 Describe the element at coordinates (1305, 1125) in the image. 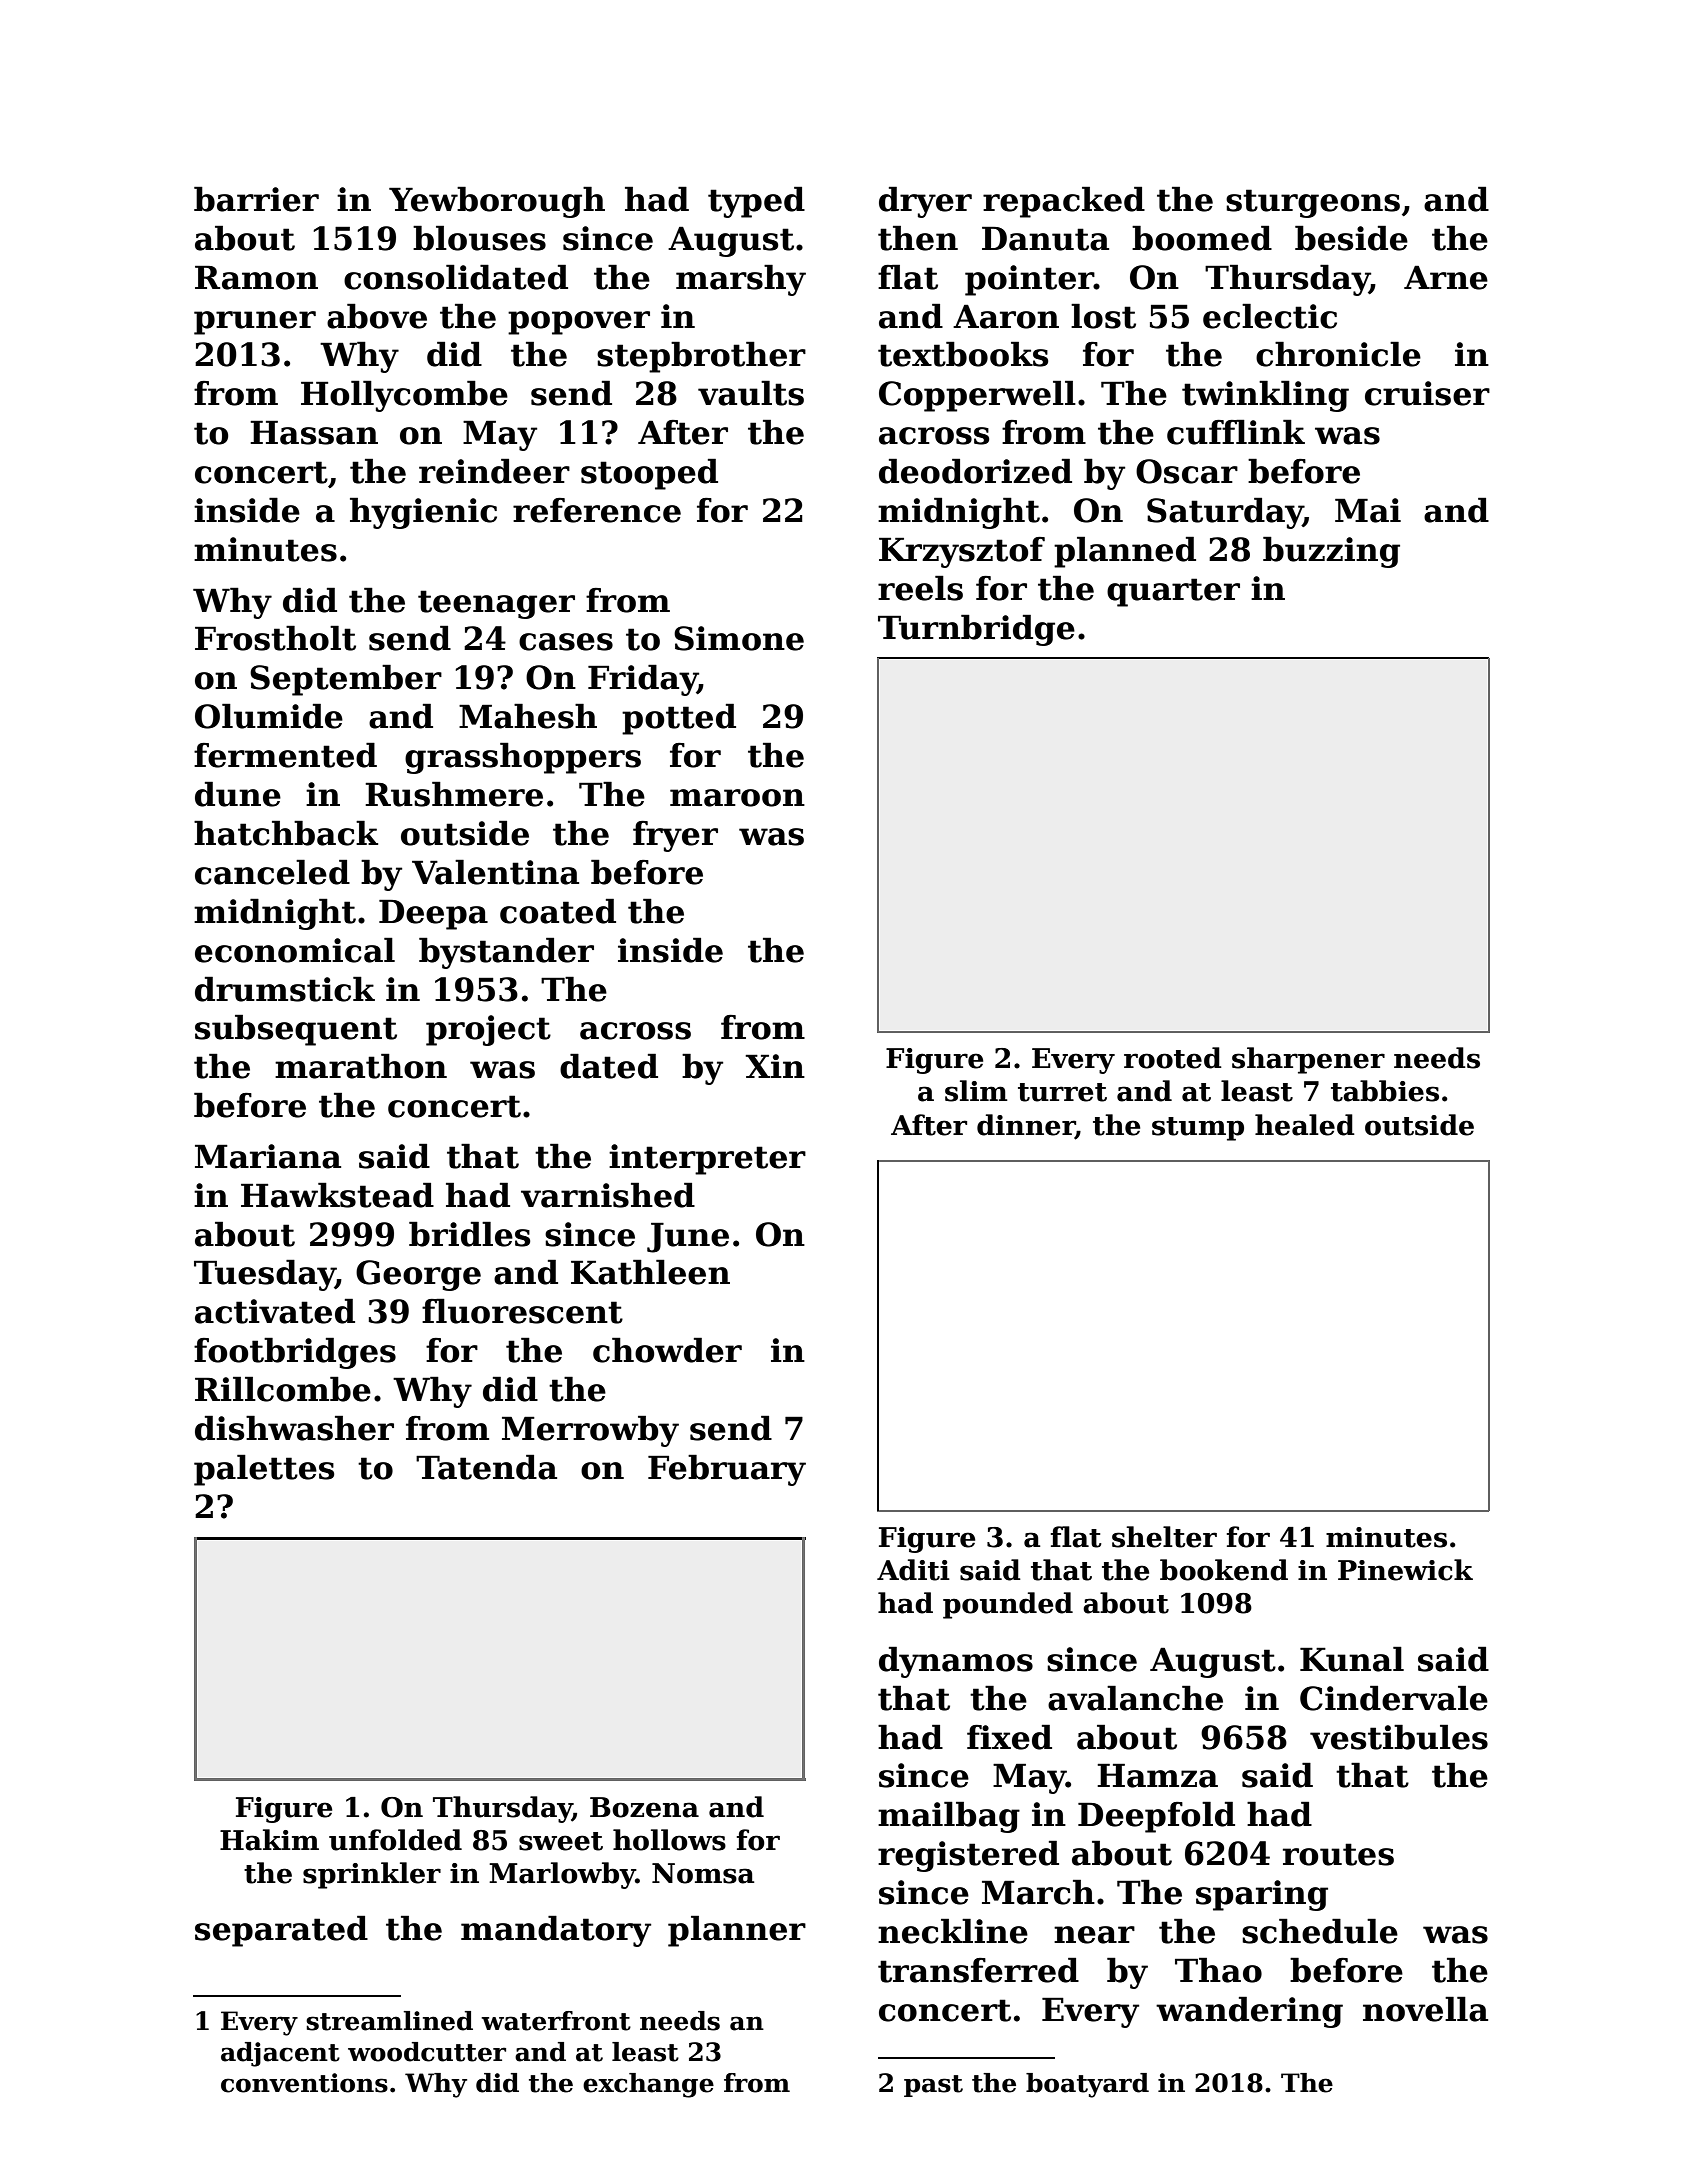

I see `healed` at that location.
